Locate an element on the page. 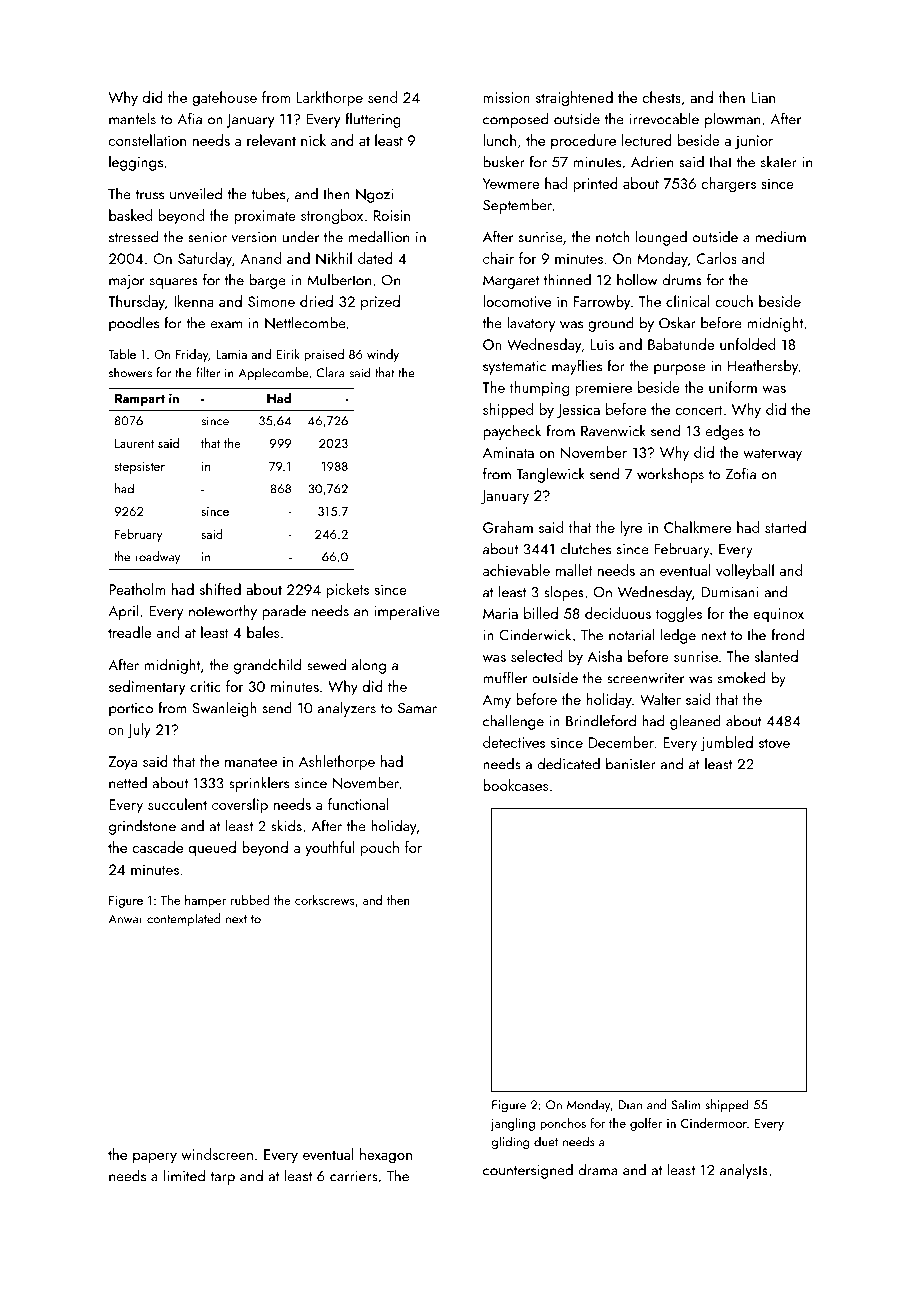 The image size is (924, 1308). stepsister is located at coordinates (140, 468).
